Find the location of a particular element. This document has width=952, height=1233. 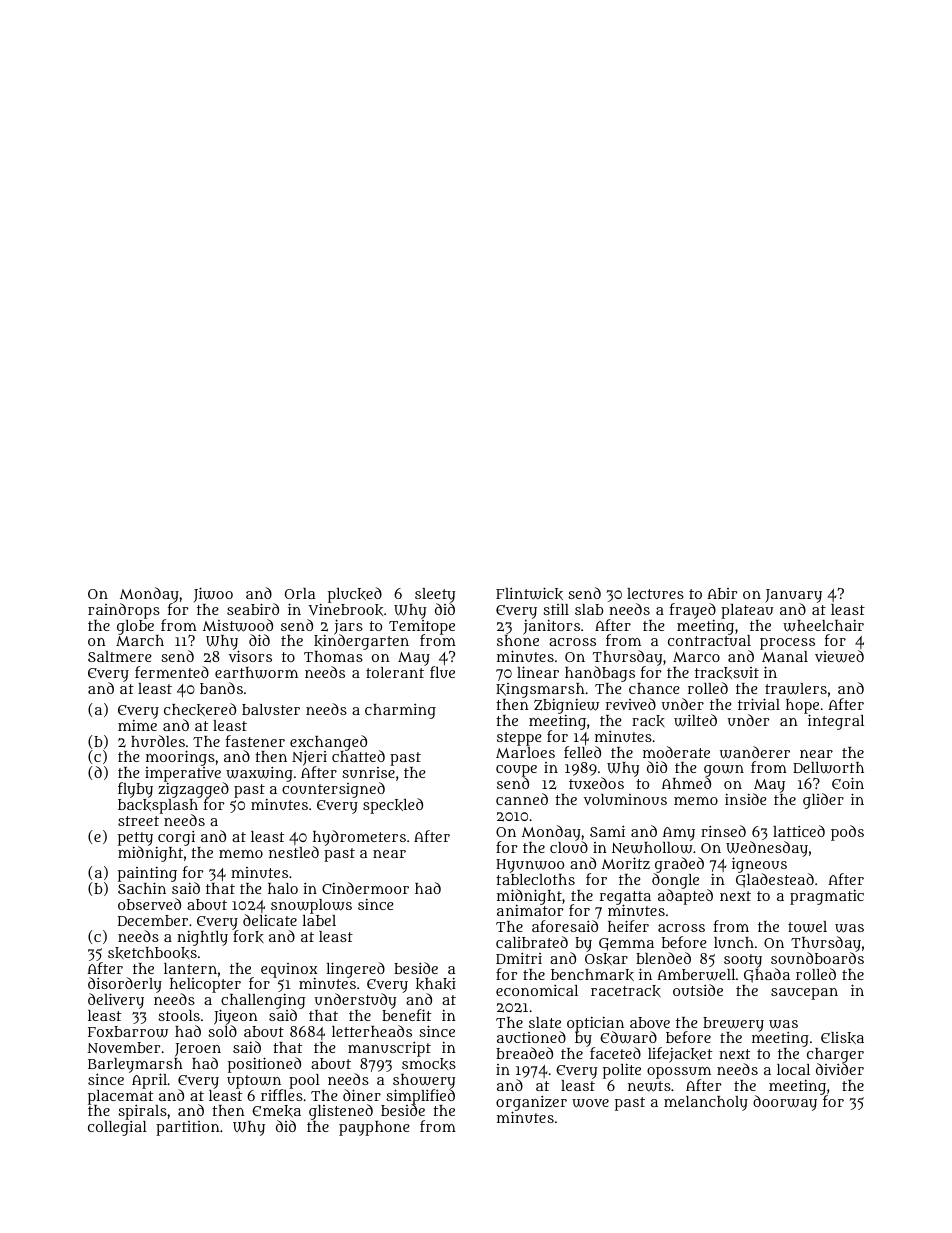

viewed is located at coordinates (839, 657).
